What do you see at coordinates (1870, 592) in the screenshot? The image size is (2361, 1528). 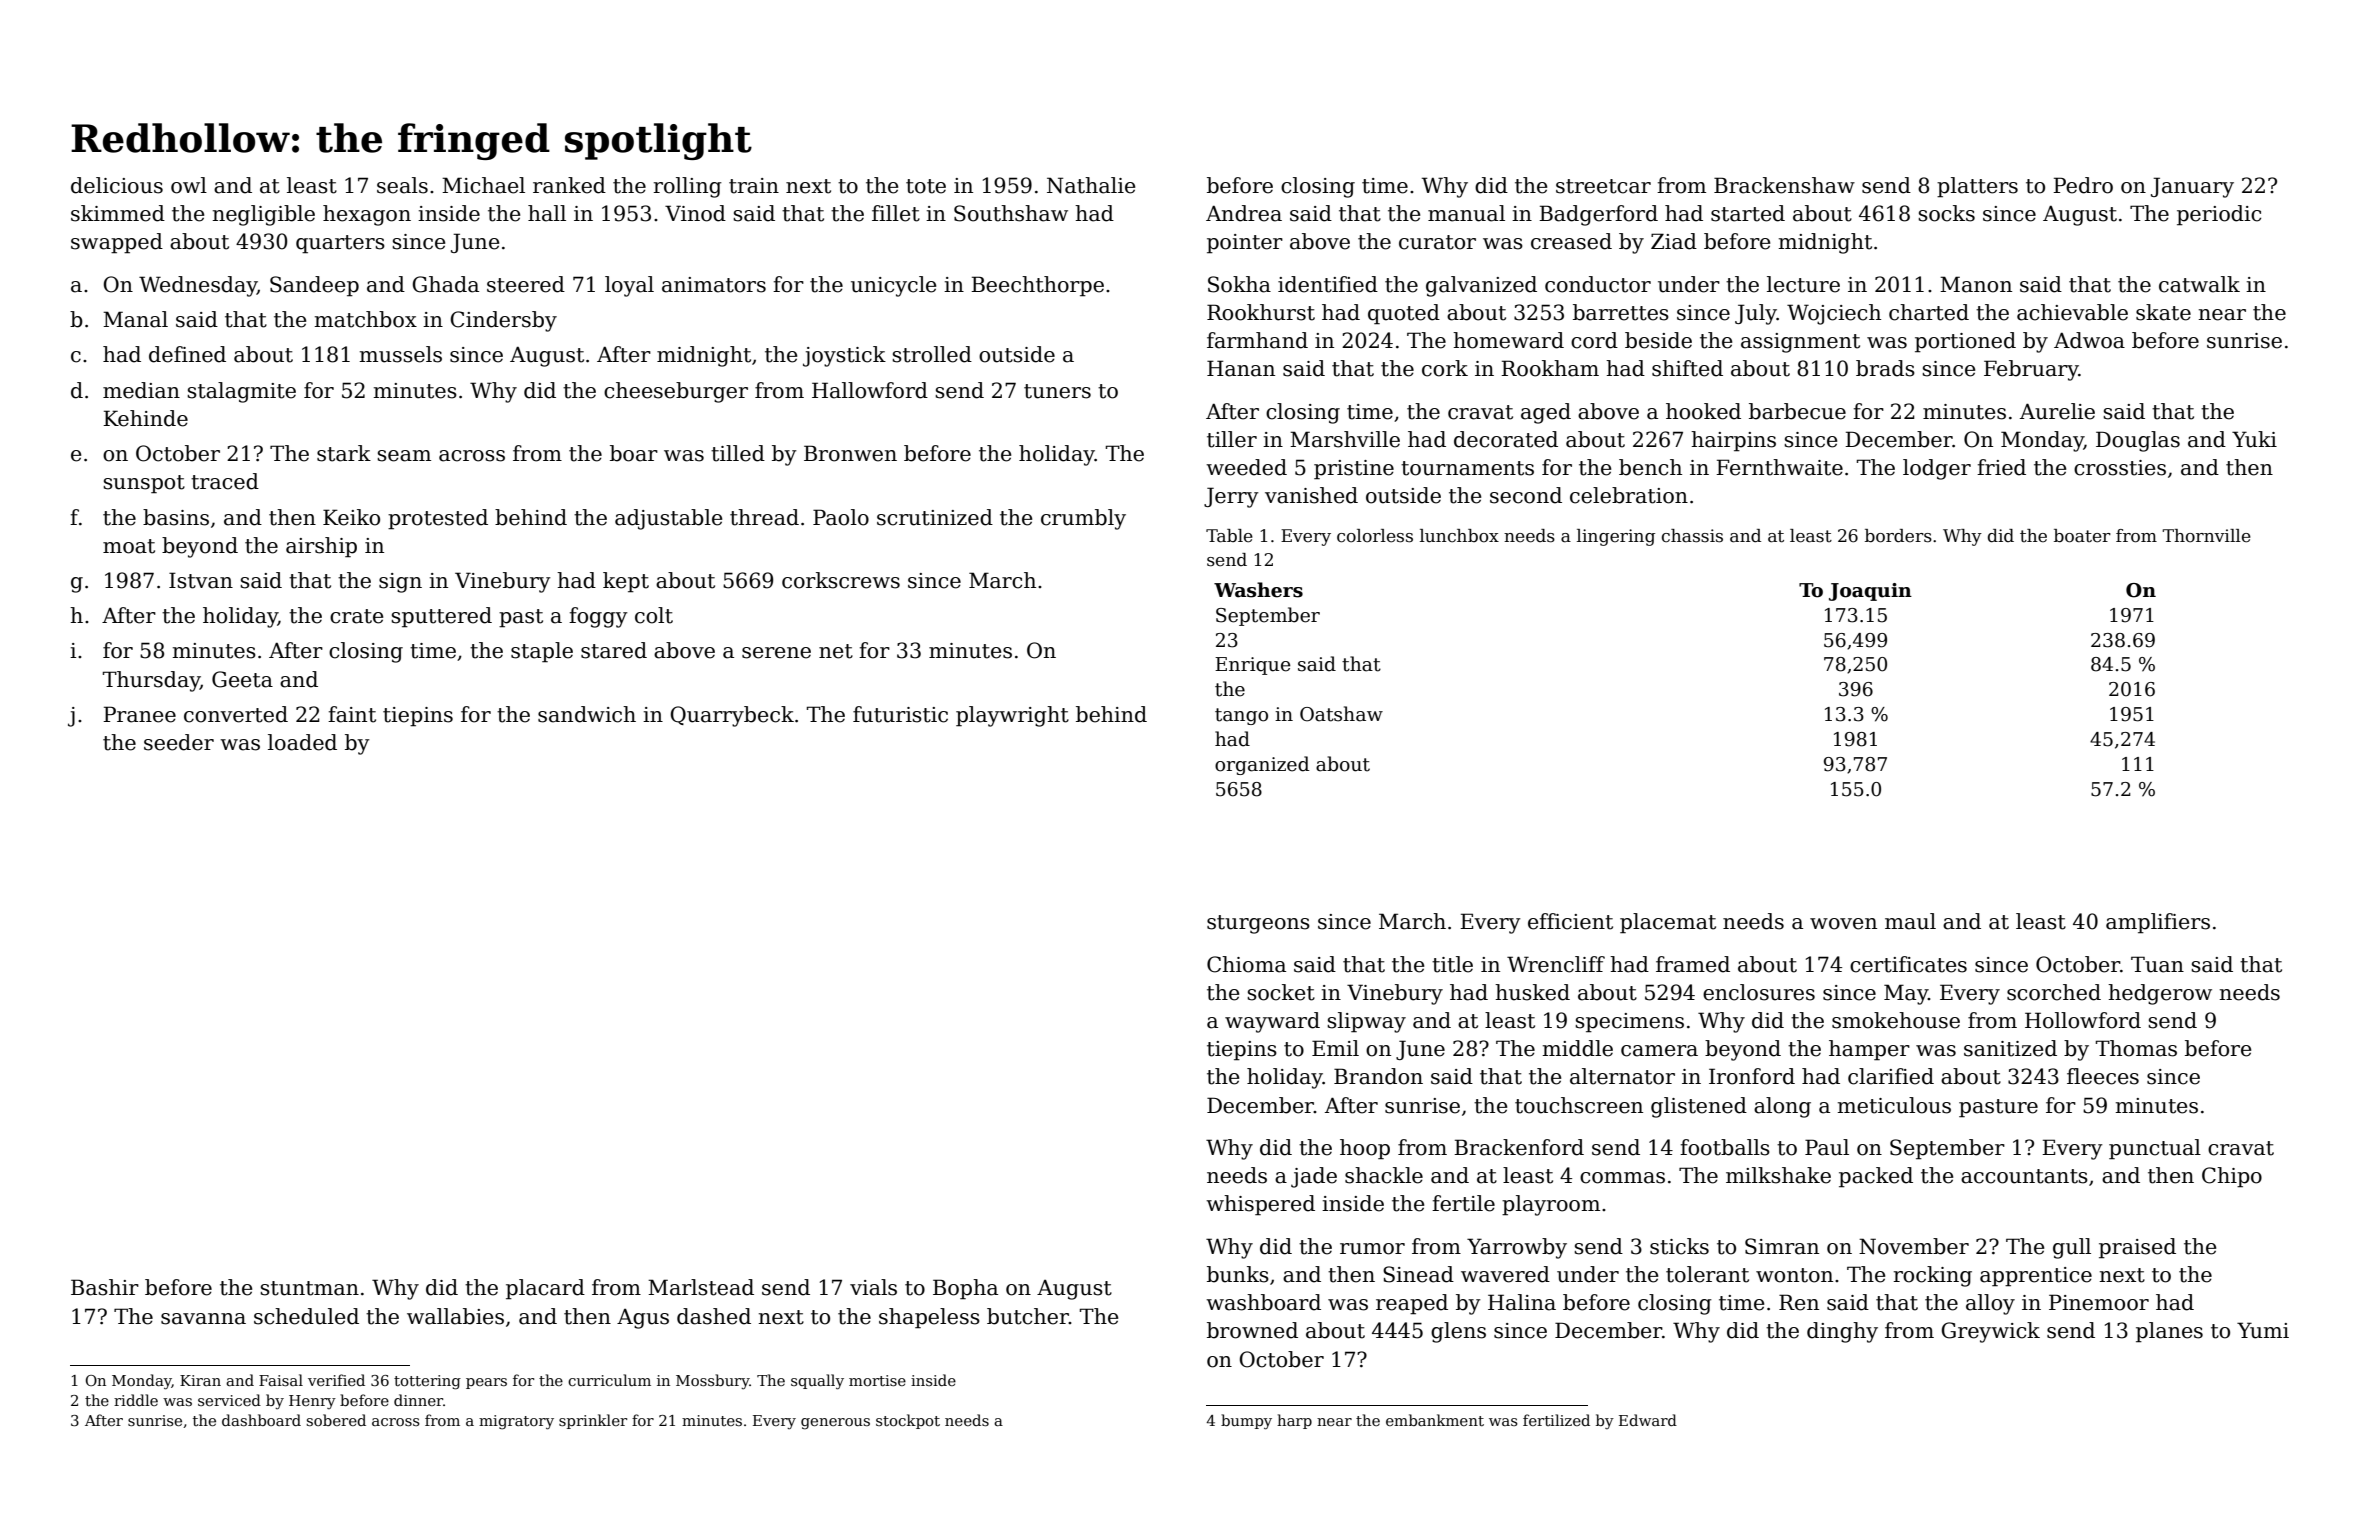 I see `Joaquin` at bounding box center [1870, 592].
